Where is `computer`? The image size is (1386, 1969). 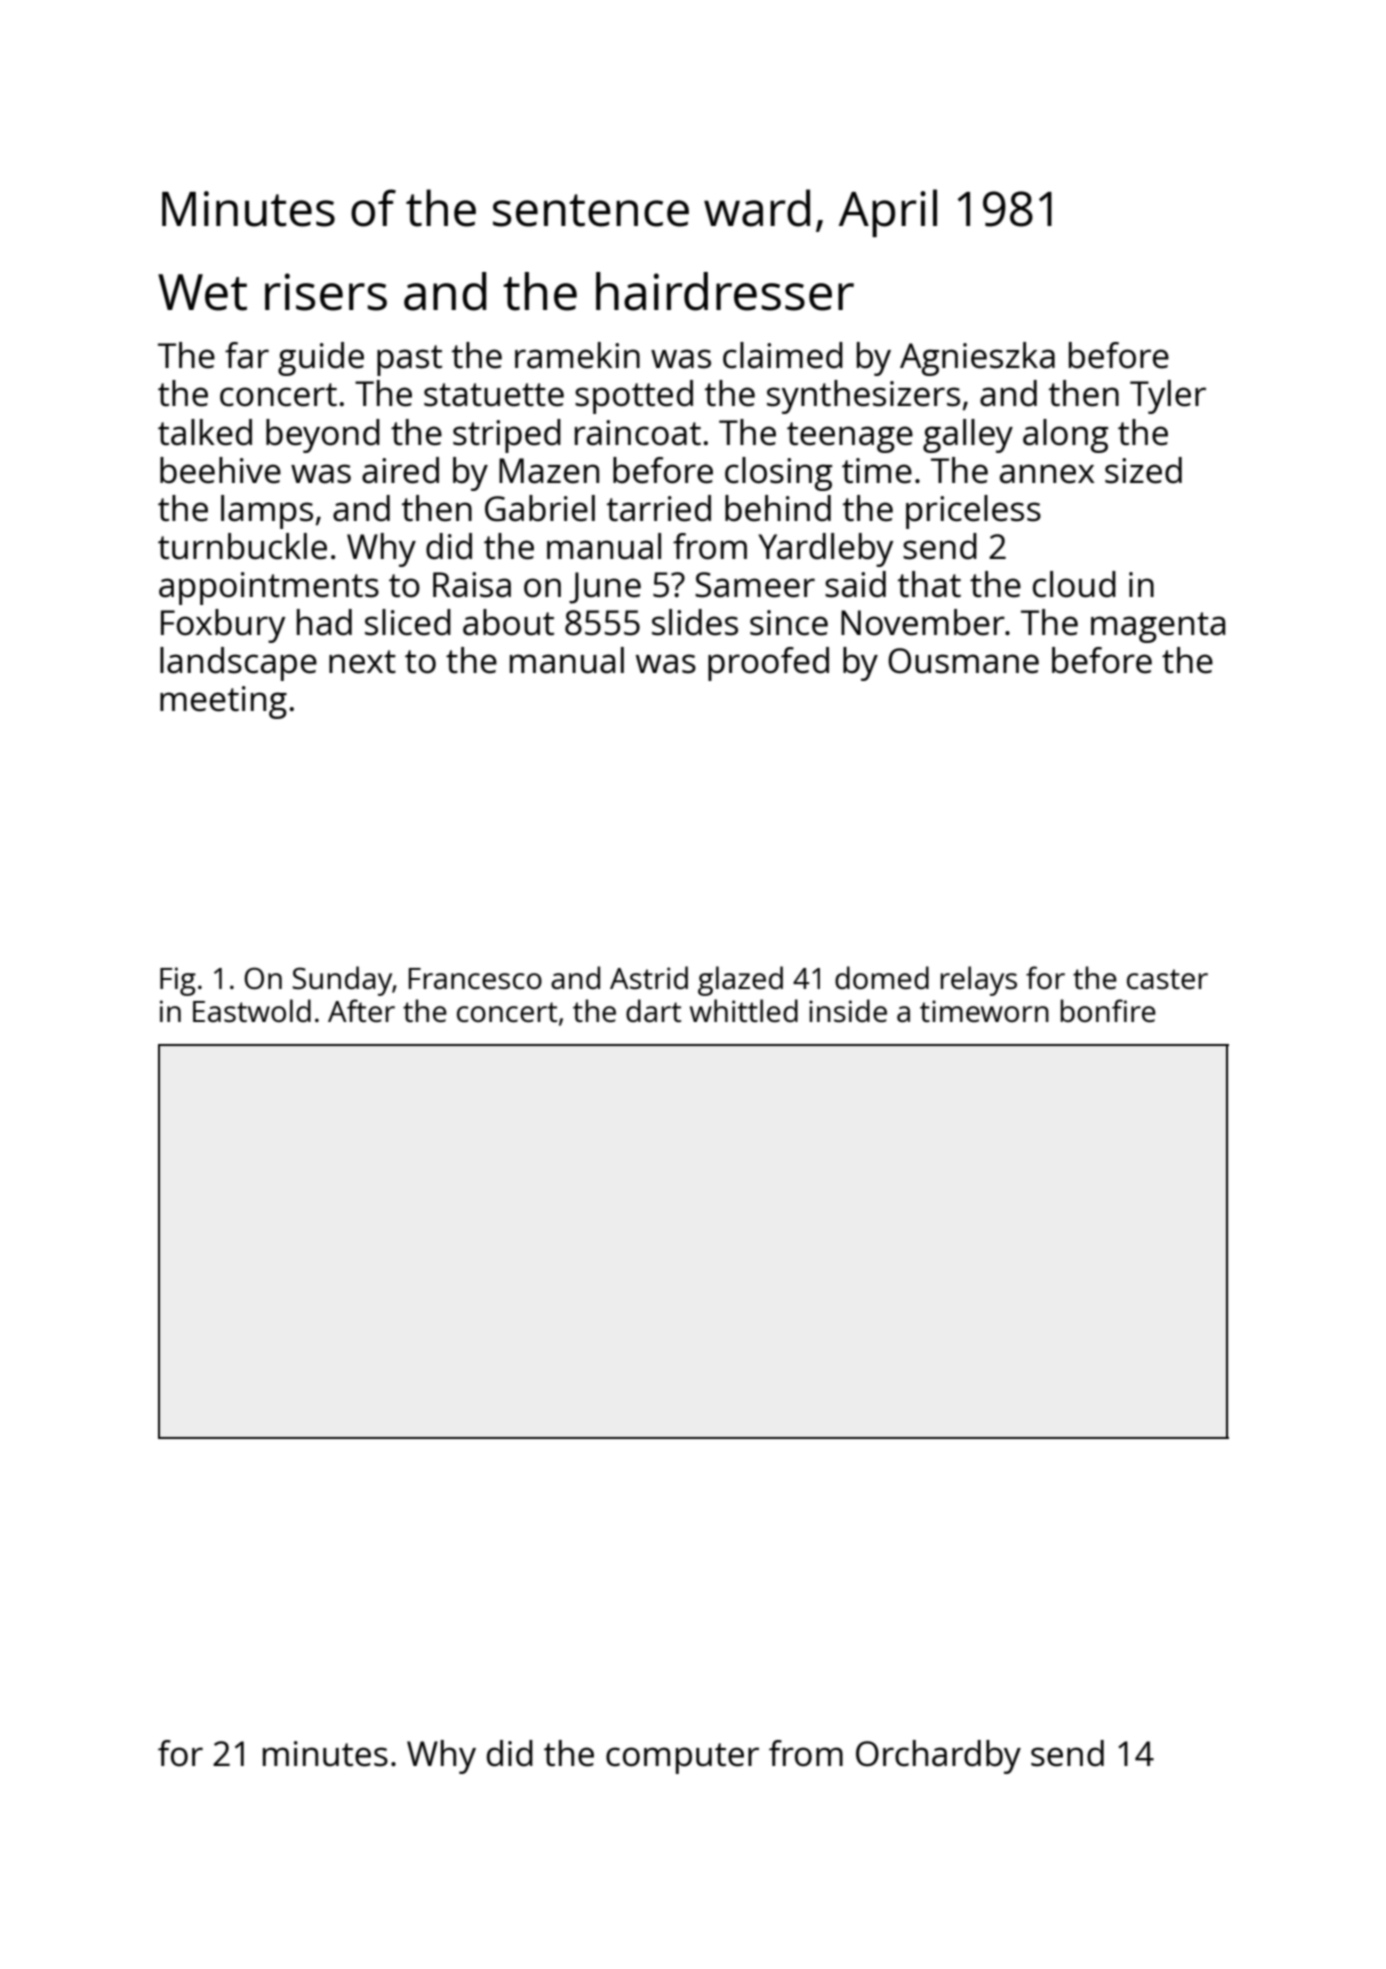
computer is located at coordinates (682, 1758).
